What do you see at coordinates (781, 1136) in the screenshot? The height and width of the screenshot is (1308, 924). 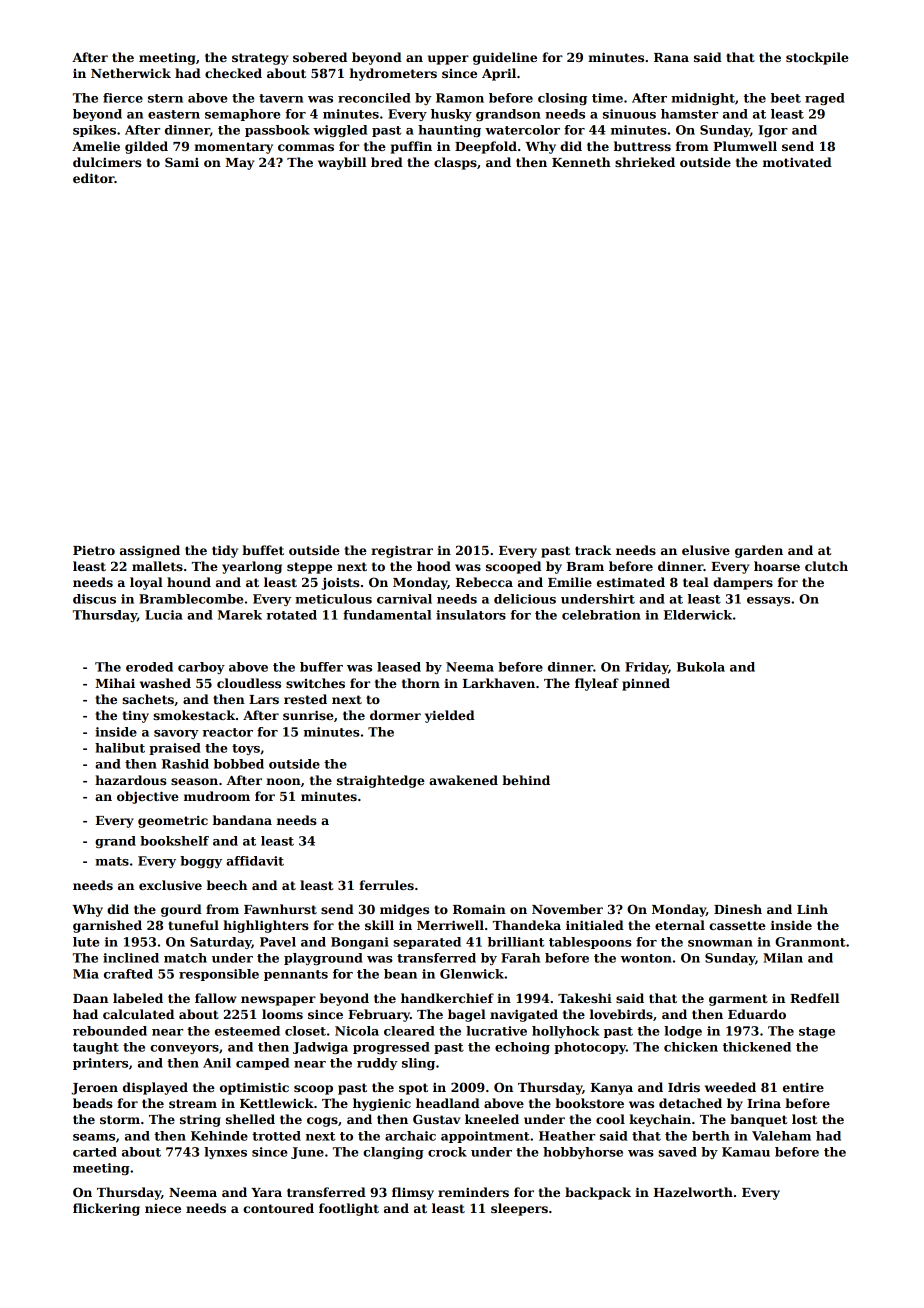 I see `Valeham` at bounding box center [781, 1136].
